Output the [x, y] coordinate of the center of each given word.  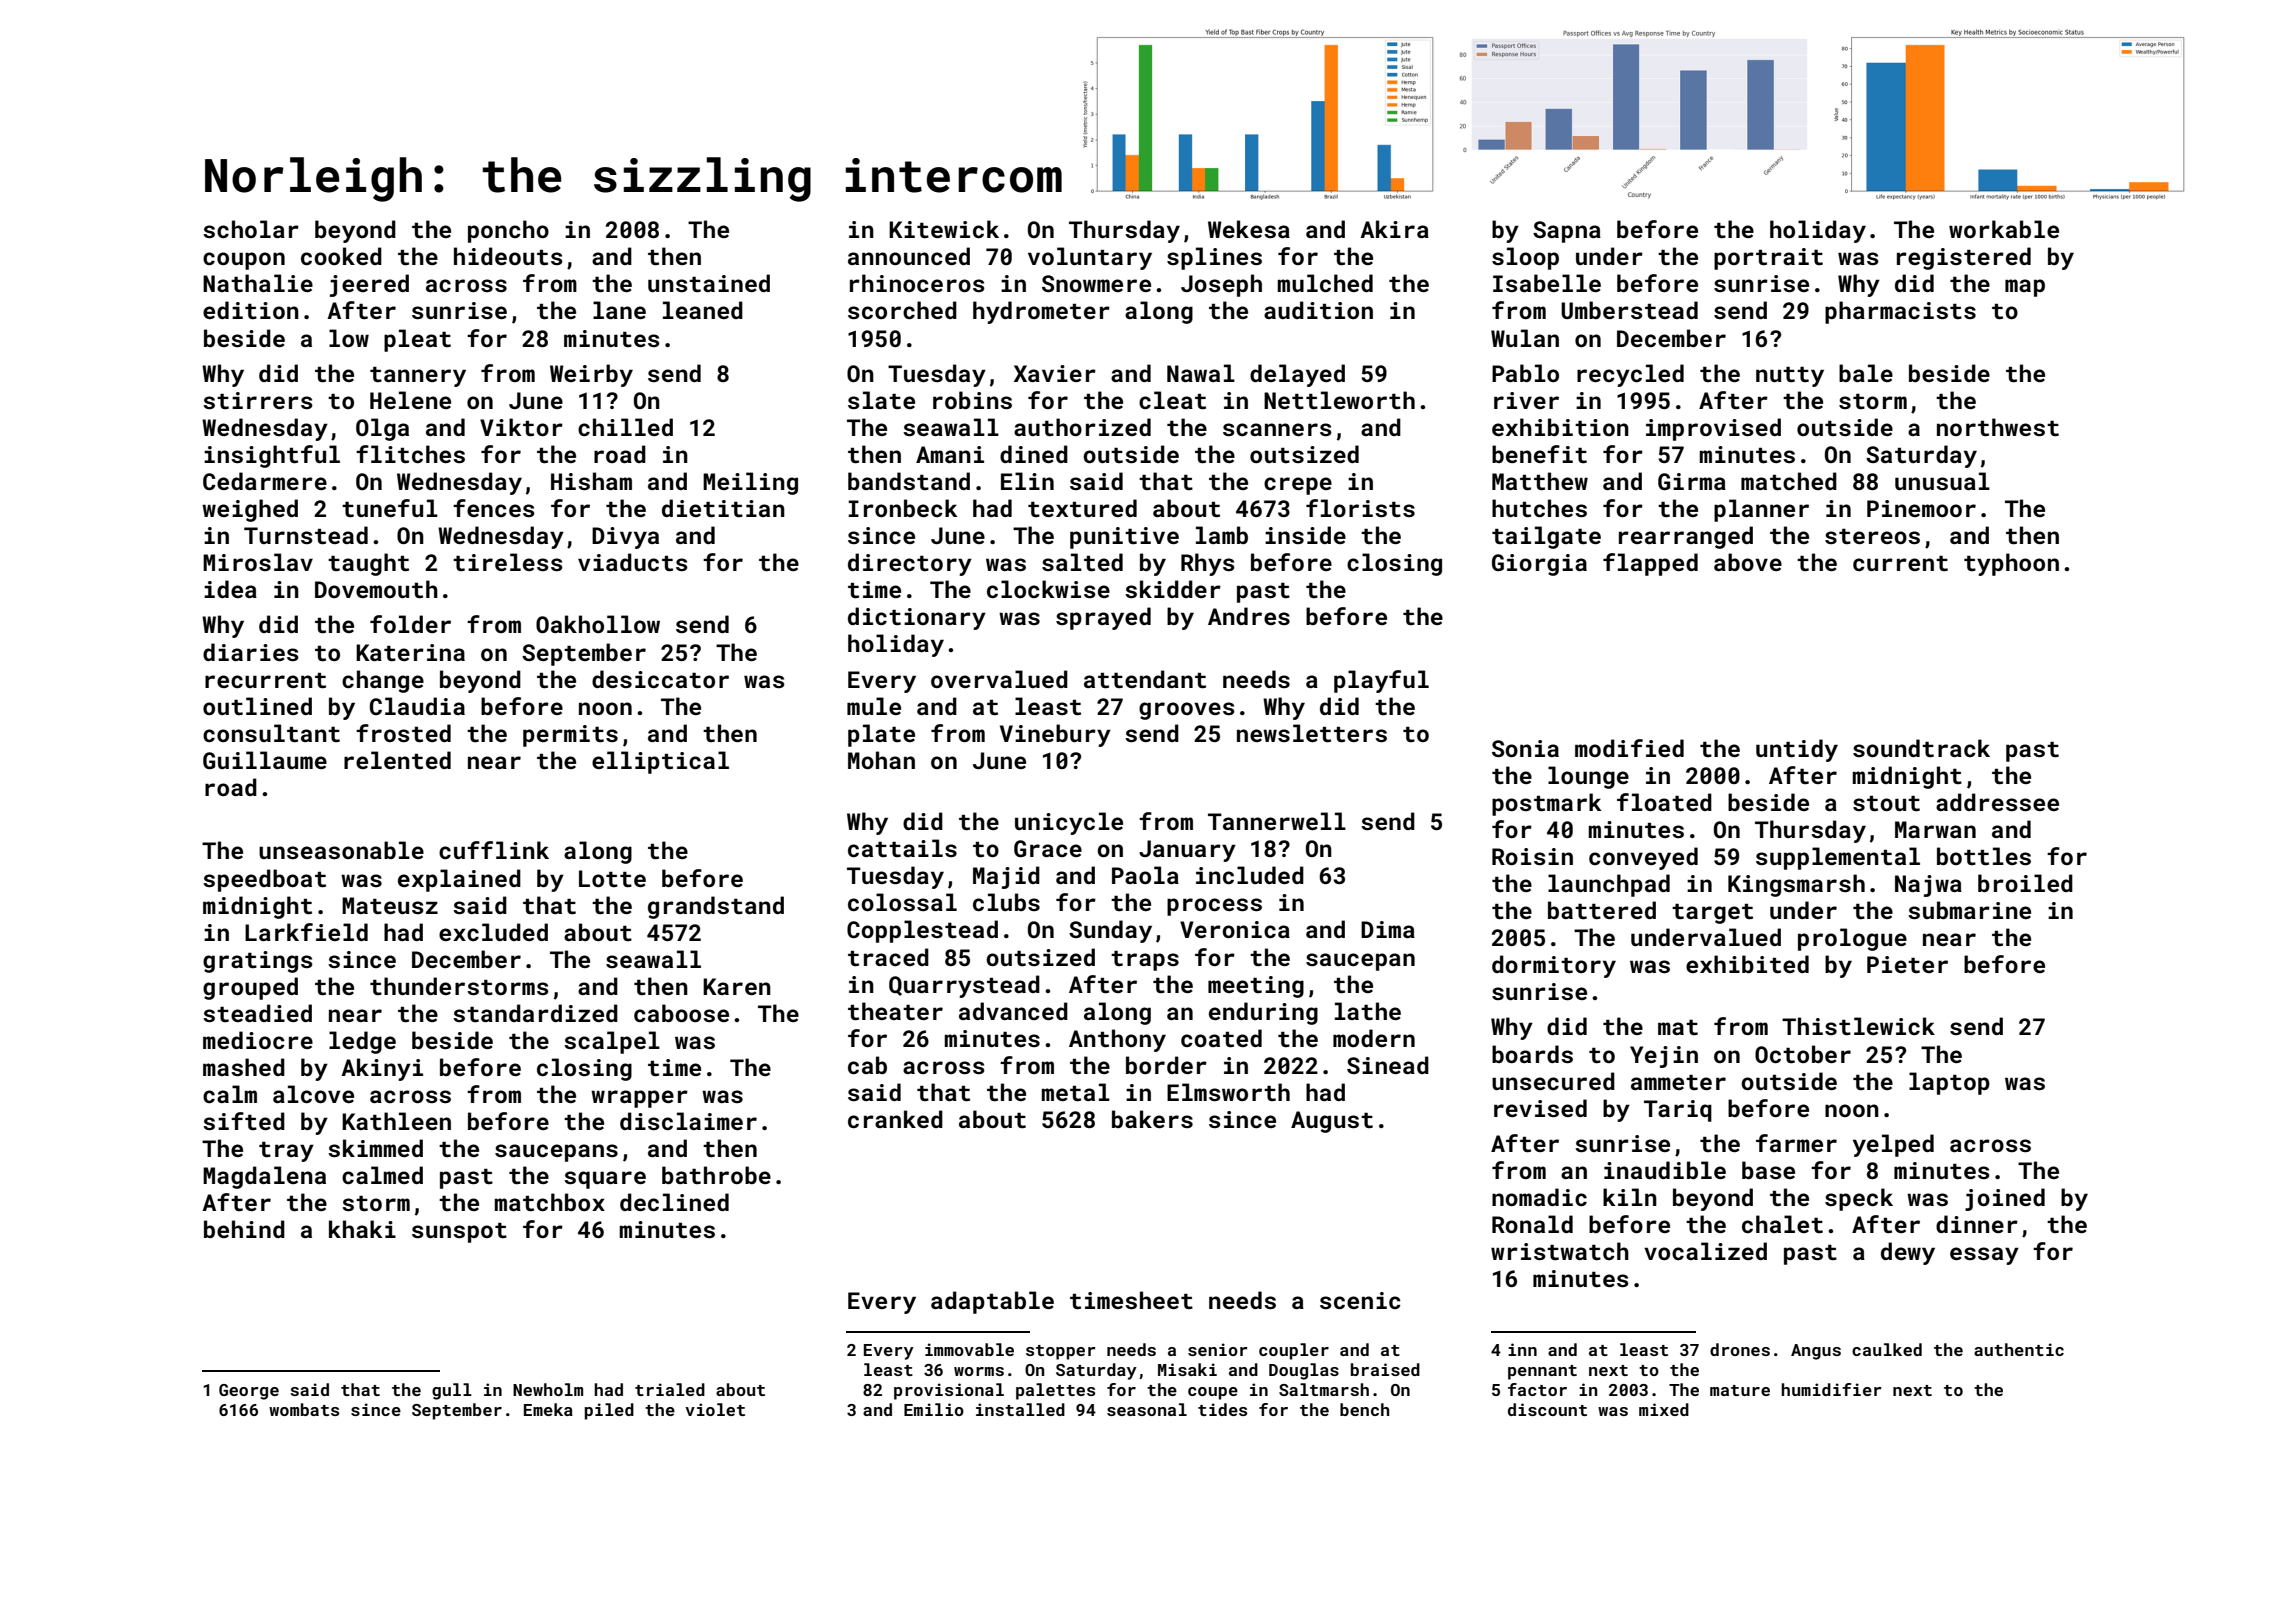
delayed [1297, 375]
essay [1984, 1256]
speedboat [264, 880]
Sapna [1567, 232]
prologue [1852, 939]
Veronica [1235, 929]
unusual [1942, 481]
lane [619, 310]
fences [494, 508]
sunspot [459, 1233]
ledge [362, 1042]
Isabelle [1547, 283]
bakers [1152, 1119]
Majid [1006, 877]
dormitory [1554, 966]
